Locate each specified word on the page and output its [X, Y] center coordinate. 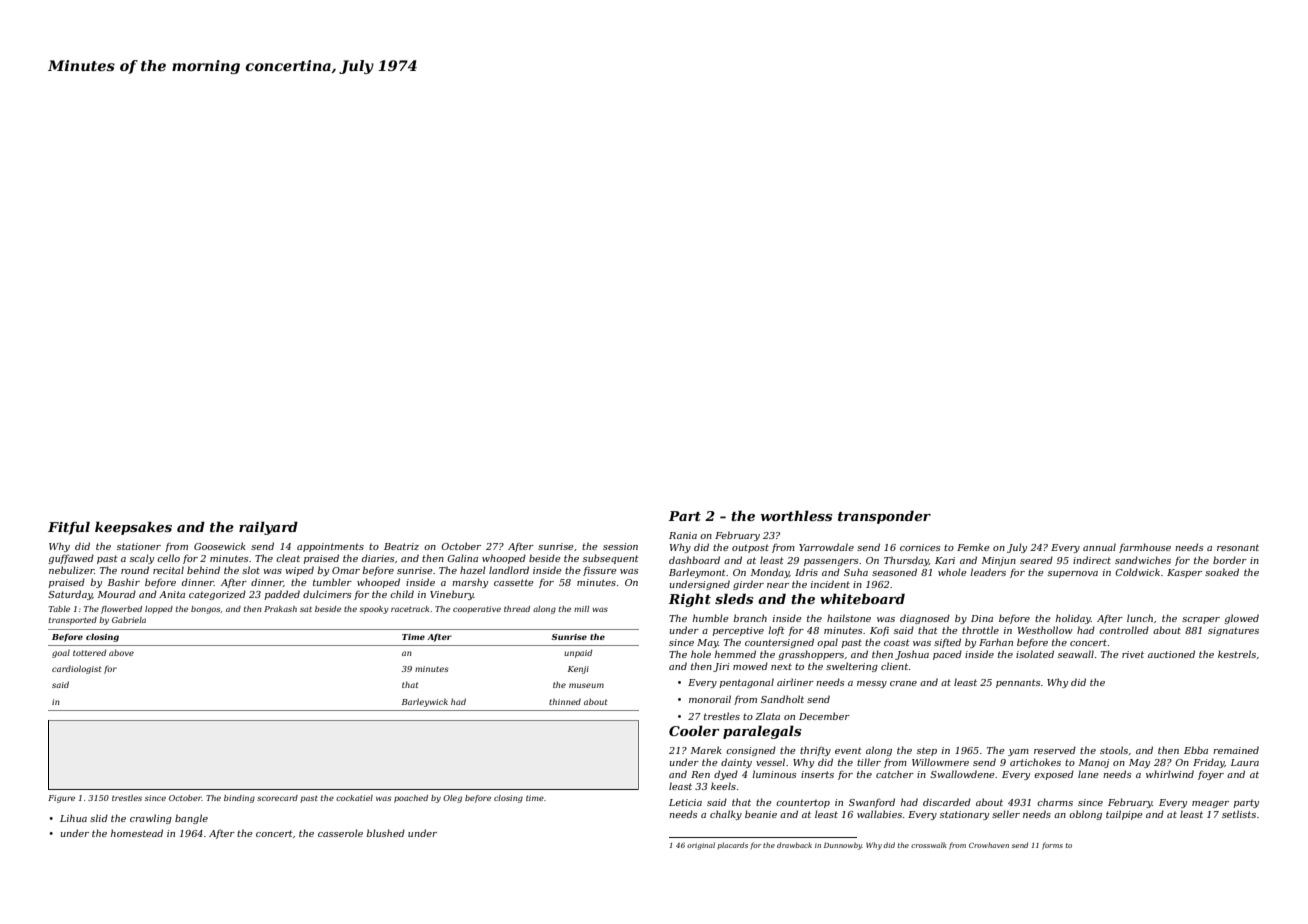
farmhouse [1145, 548]
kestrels [1237, 654]
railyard [268, 528]
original [701, 846]
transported [73, 621]
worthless [797, 515]
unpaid [578, 653]
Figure [61, 799]
